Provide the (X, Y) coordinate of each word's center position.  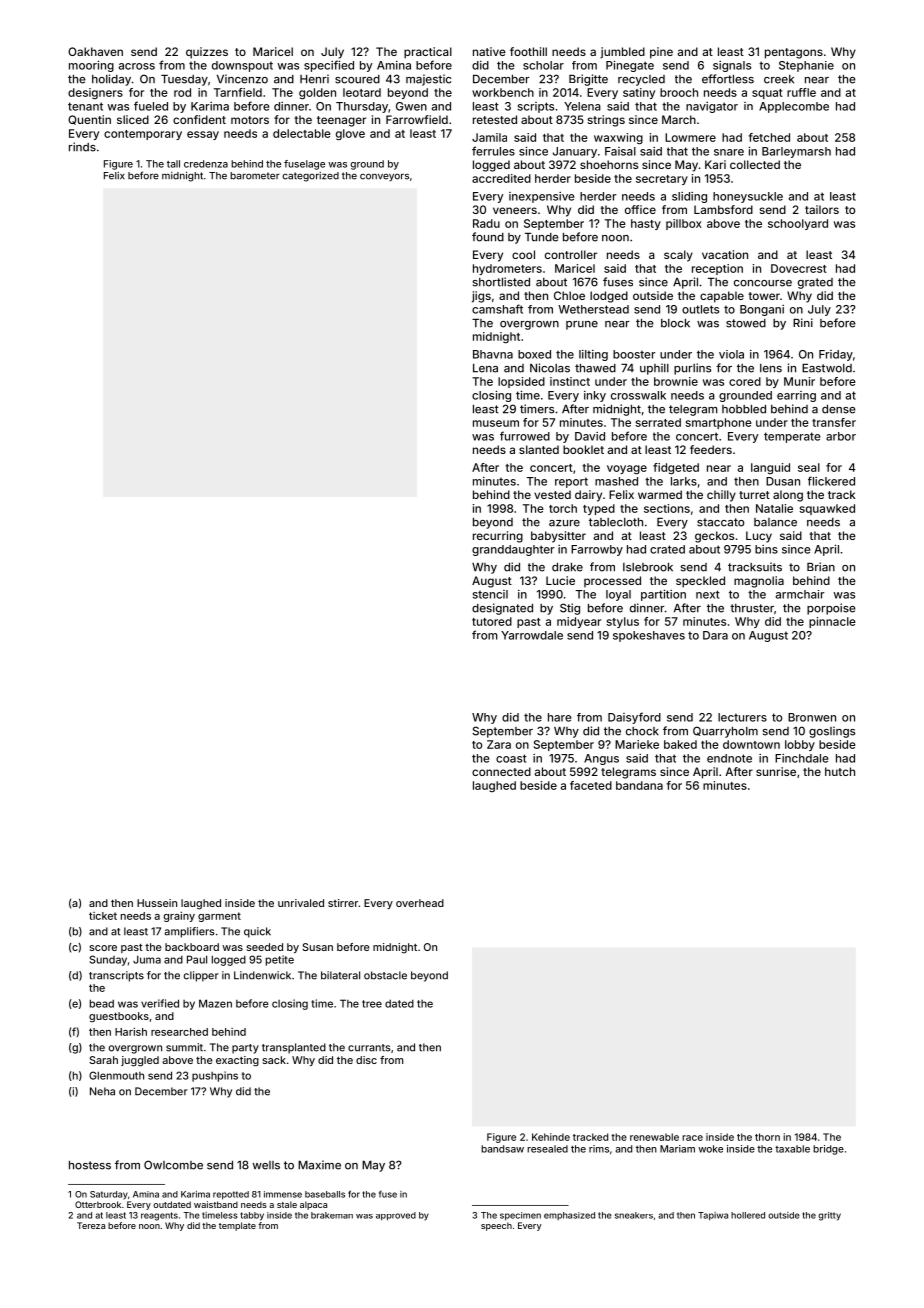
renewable (654, 1137)
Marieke (637, 744)
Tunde (542, 237)
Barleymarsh (796, 152)
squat (767, 94)
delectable (302, 133)
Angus (601, 759)
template (237, 1226)
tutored (492, 621)
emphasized (569, 1216)
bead (102, 1003)
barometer (255, 176)
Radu (486, 223)
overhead (420, 903)
